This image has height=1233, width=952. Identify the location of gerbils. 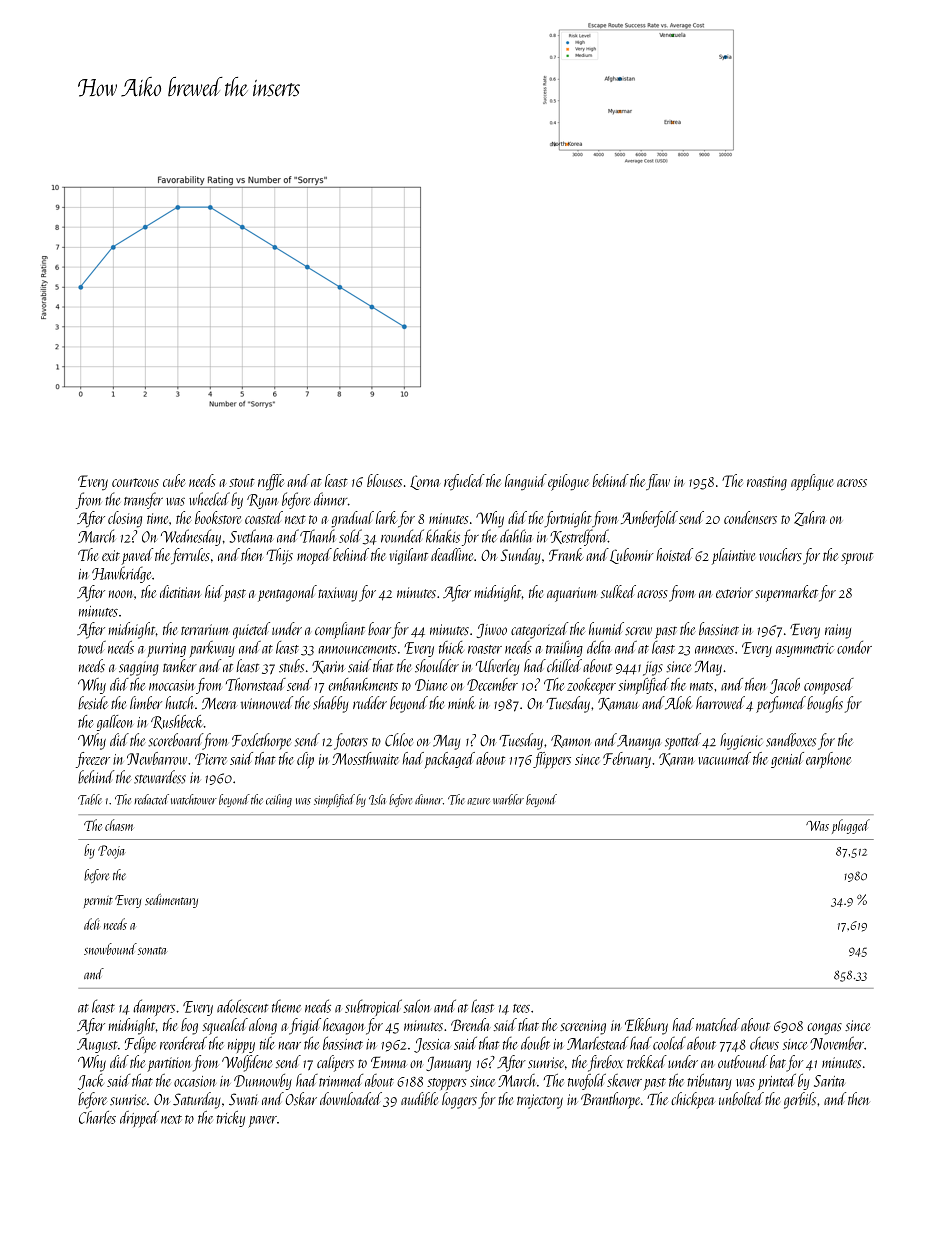
(800, 1100).
